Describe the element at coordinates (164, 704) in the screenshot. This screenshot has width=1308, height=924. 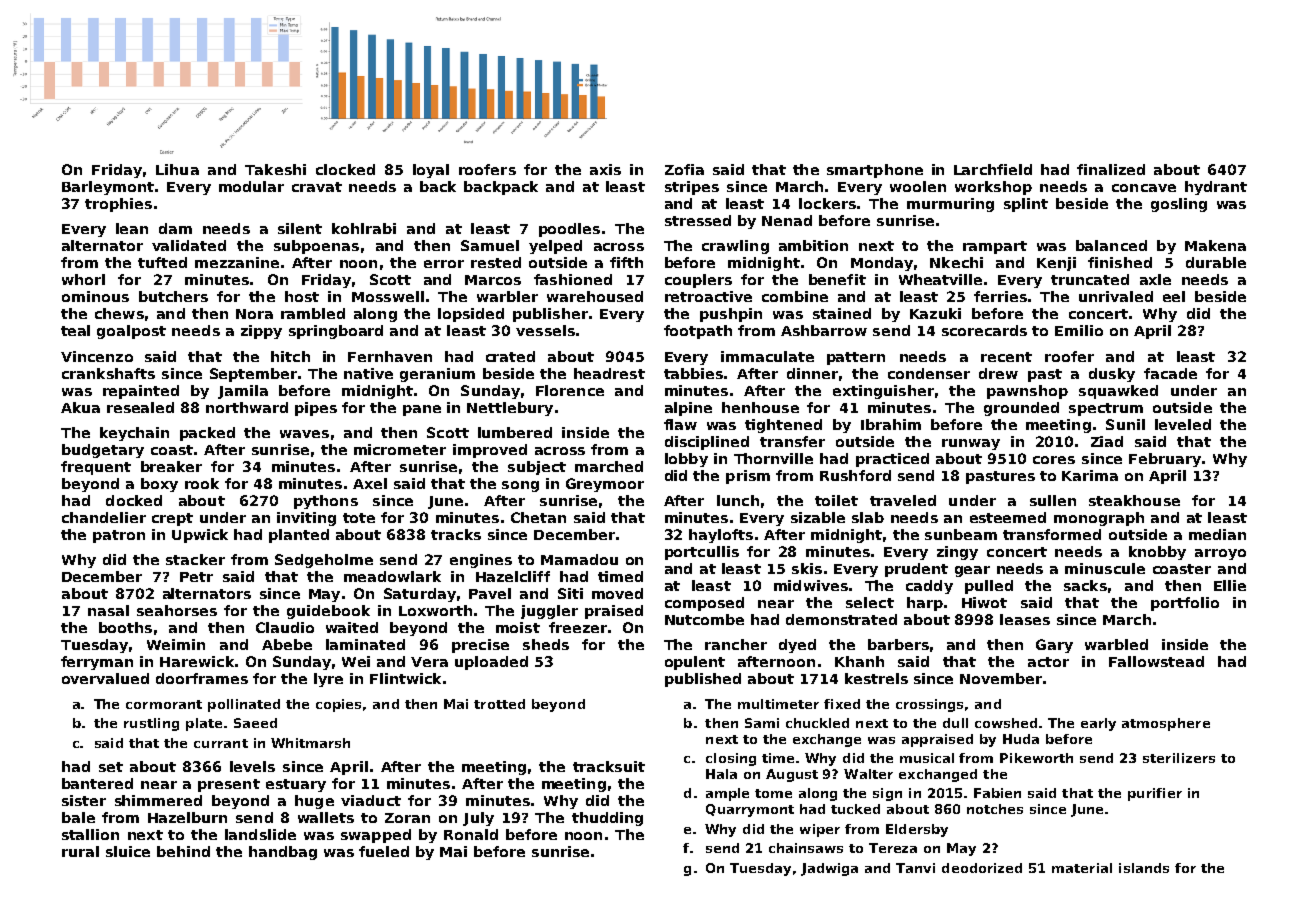
I see `cormorant` at that location.
